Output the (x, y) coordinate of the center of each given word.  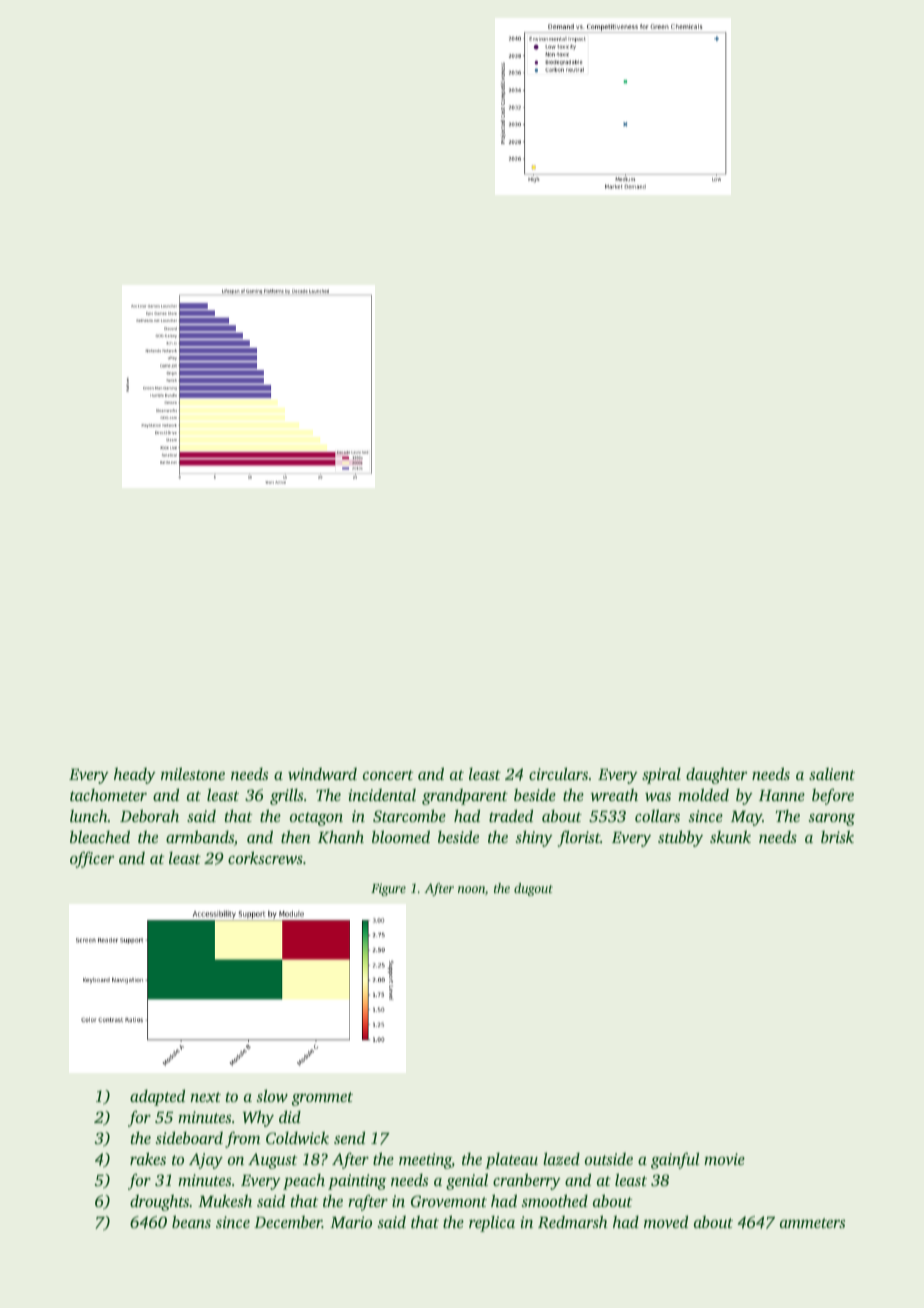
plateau (511, 1161)
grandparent (465, 797)
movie (724, 1159)
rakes (148, 1158)
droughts (159, 1202)
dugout (533, 889)
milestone (193, 773)
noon (471, 889)
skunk (730, 836)
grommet (322, 1099)
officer (92, 859)
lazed (561, 1158)
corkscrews (265, 857)
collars (657, 815)
